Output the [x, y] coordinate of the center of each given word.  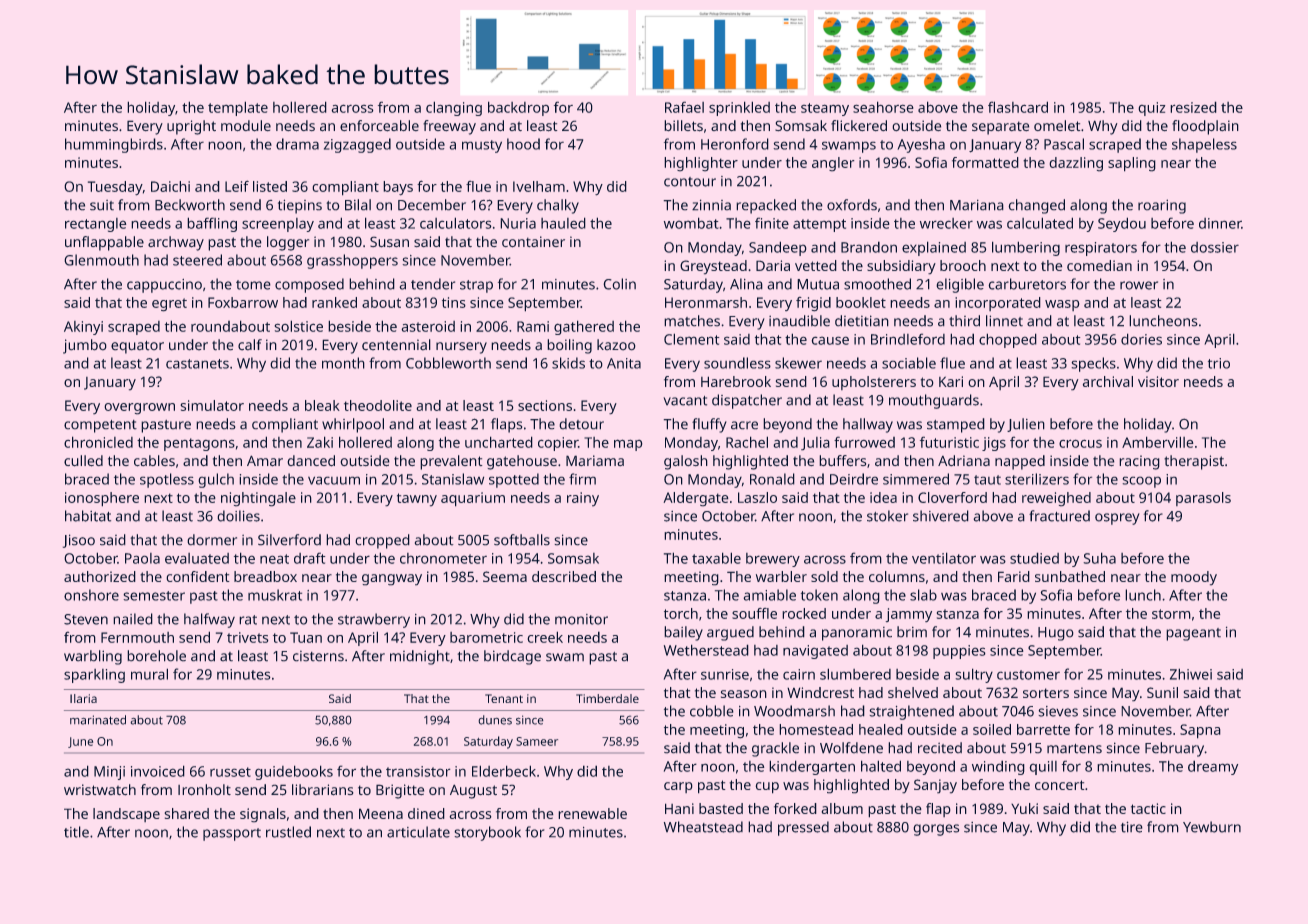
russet [230, 772]
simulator [212, 405]
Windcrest [820, 692]
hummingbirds [114, 145]
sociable [909, 363]
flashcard [1018, 107]
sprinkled [739, 108]
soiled [992, 729]
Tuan [306, 637]
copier [558, 444]
